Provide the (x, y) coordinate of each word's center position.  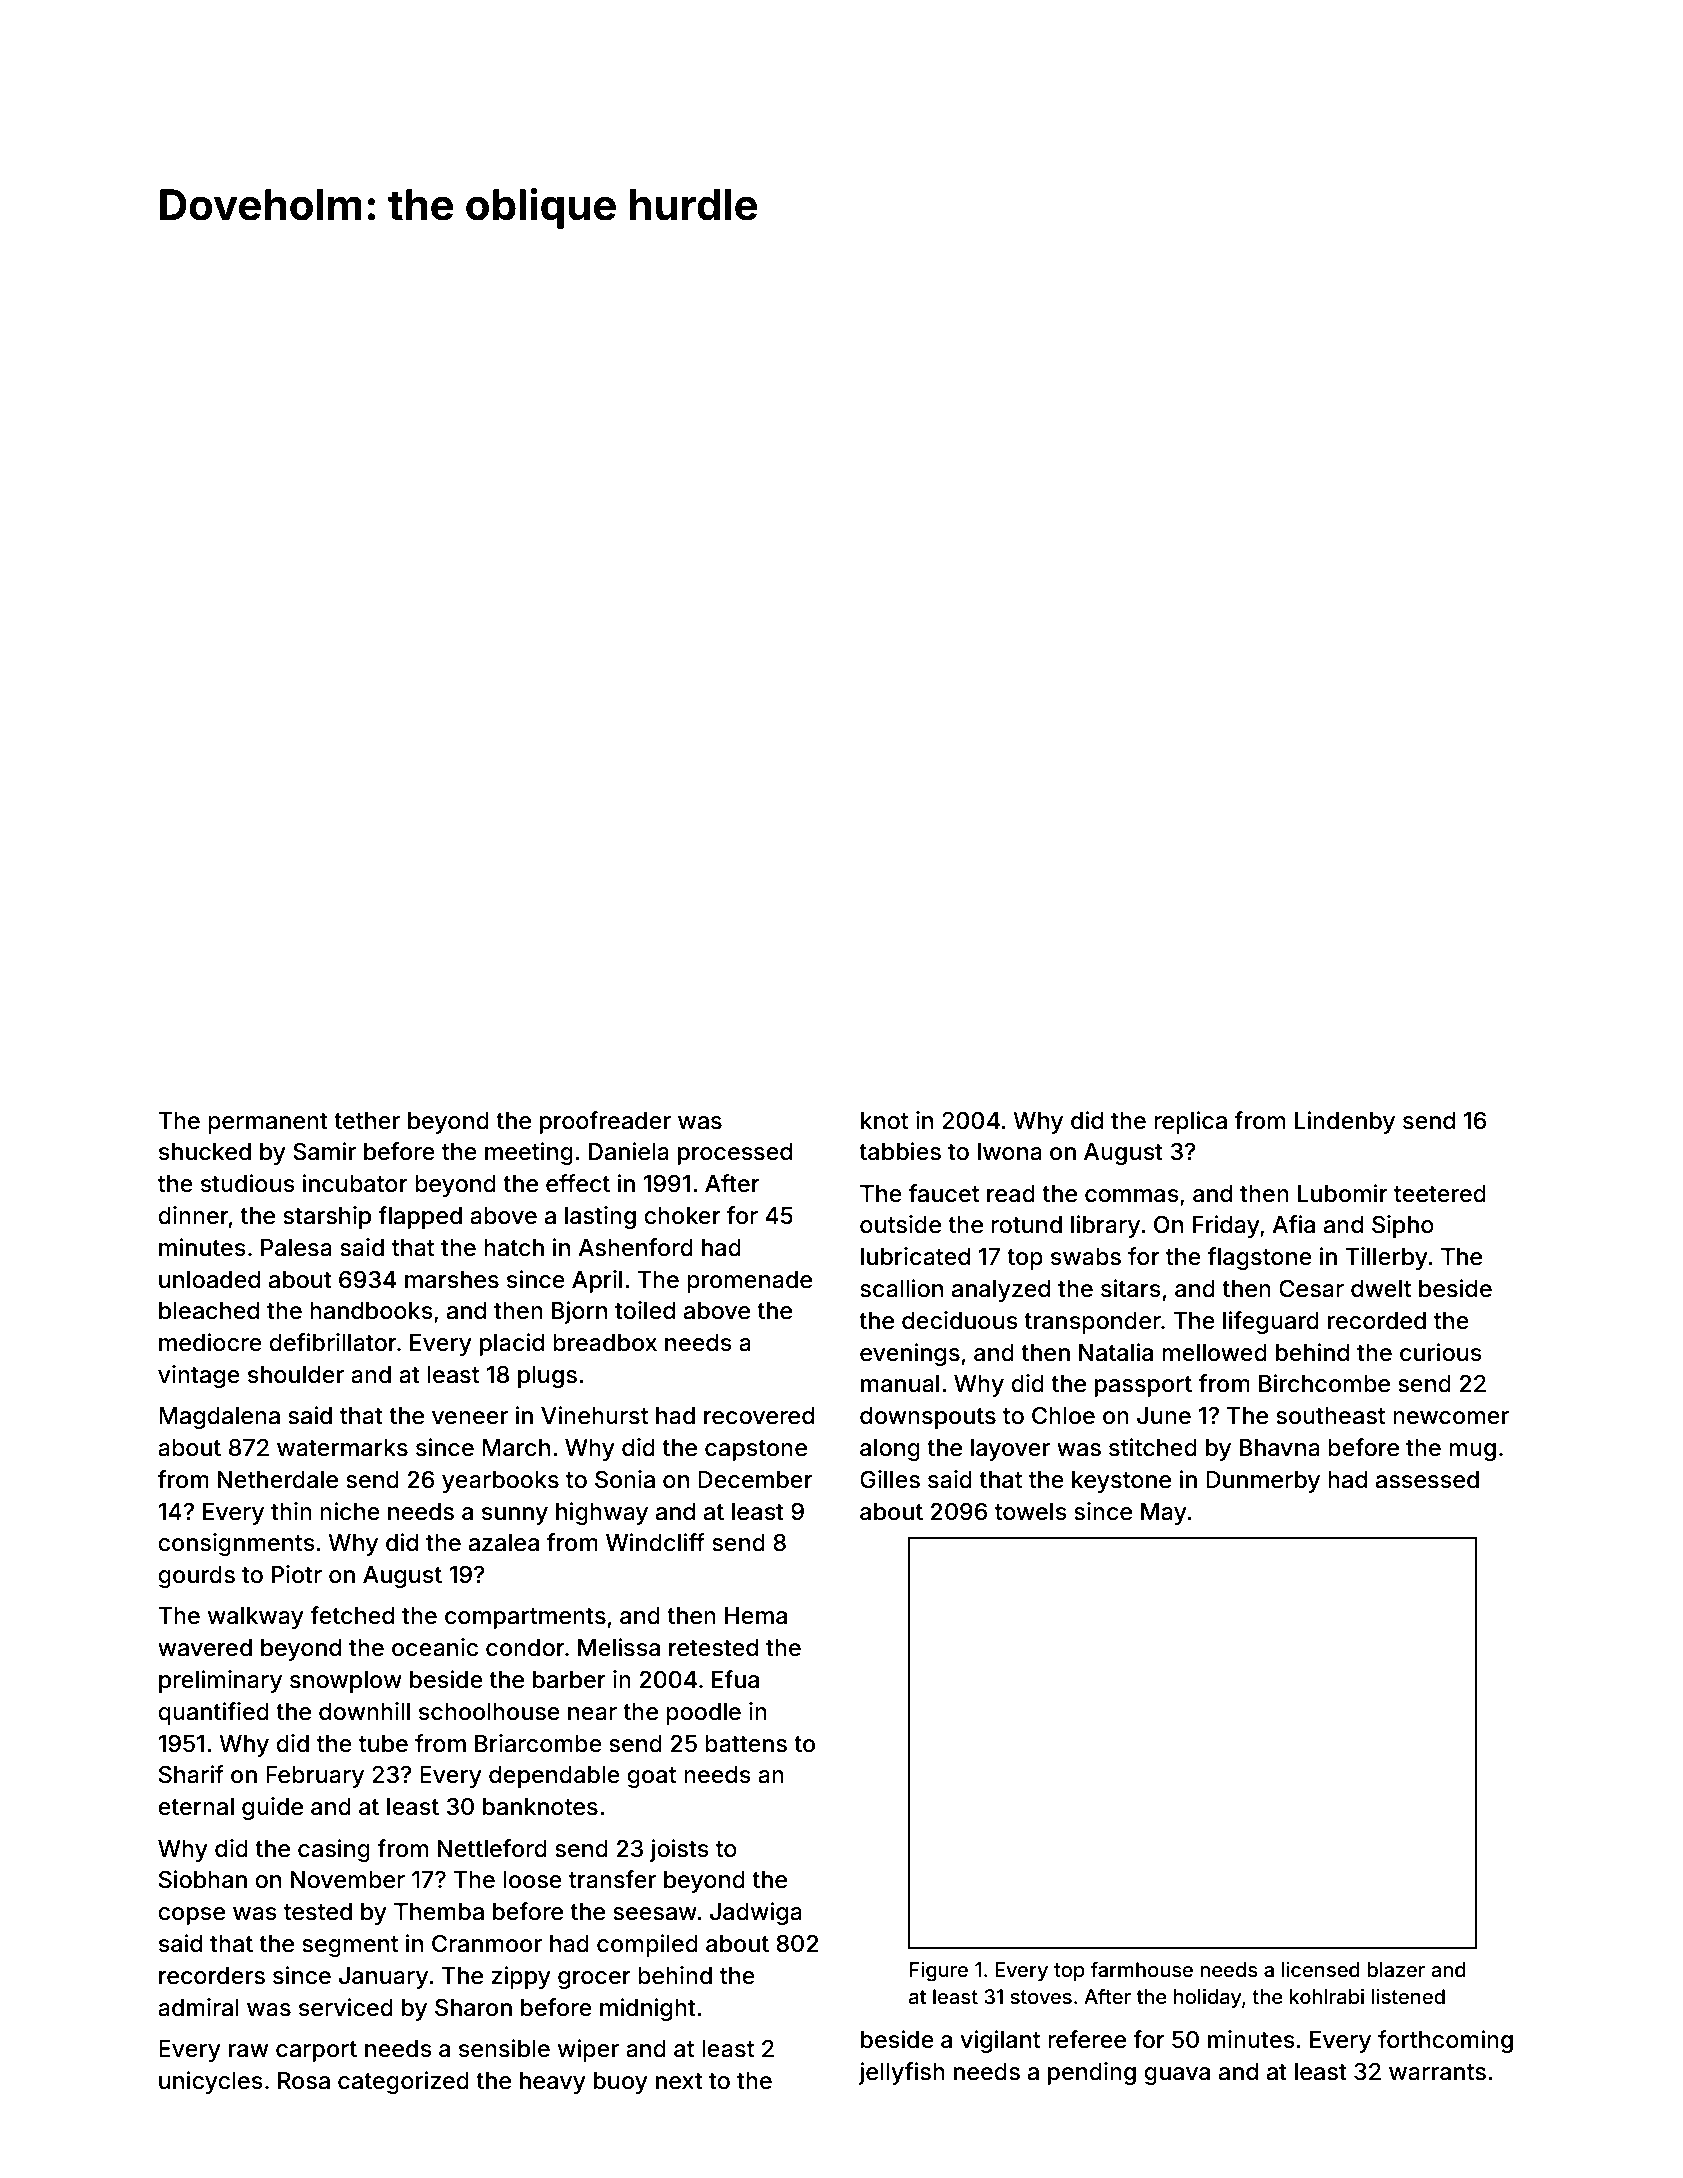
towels (1031, 1512)
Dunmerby (1263, 1482)
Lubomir (1343, 1193)
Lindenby (1345, 1122)
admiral (198, 2007)
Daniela (629, 1151)
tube (383, 1744)
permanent (268, 1123)
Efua (735, 1679)
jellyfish (902, 2073)
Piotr (297, 1574)
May (1164, 1514)
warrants (1437, 2072)
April (597, 1281)
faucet (944, 1193)
